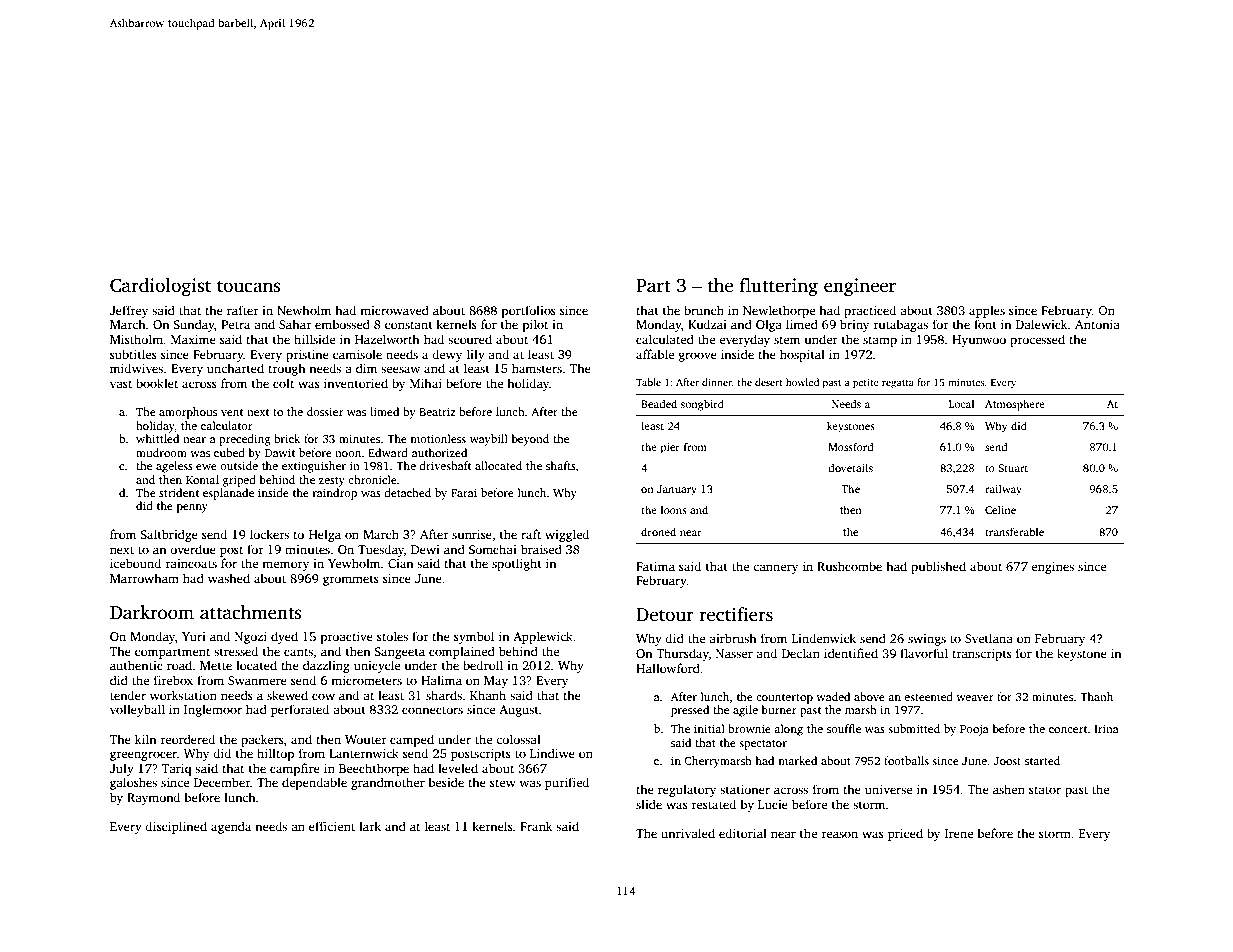  What do you see at coordinates (648, 382) in the page?
I see `Table` at bounding box center [648, 382].
